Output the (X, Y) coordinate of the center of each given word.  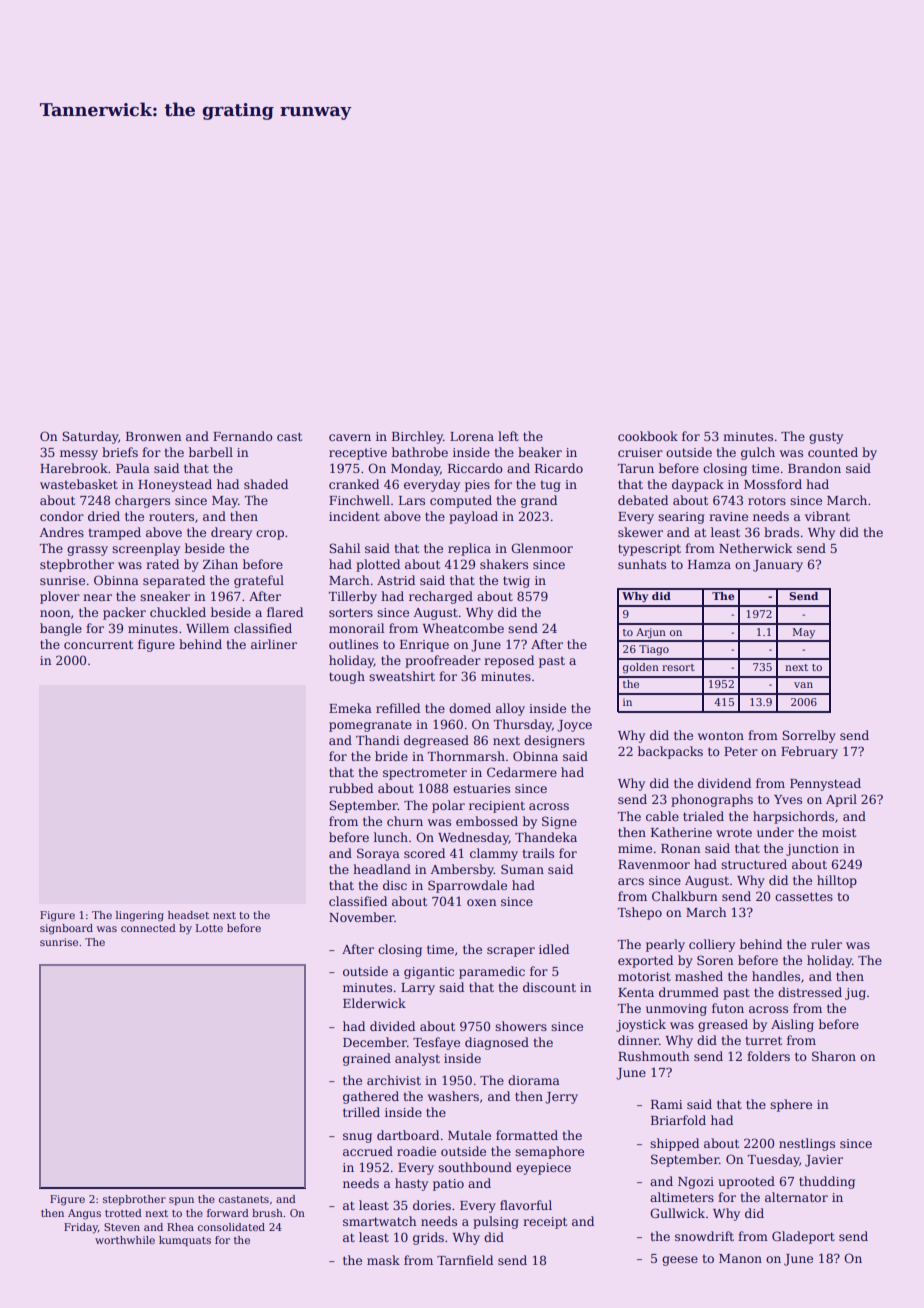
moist (839, 832)
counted (833, 452)
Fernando (243, 436)
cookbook (648, 436)
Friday (81, 1228)
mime (635, 848)
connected (148, 928)
